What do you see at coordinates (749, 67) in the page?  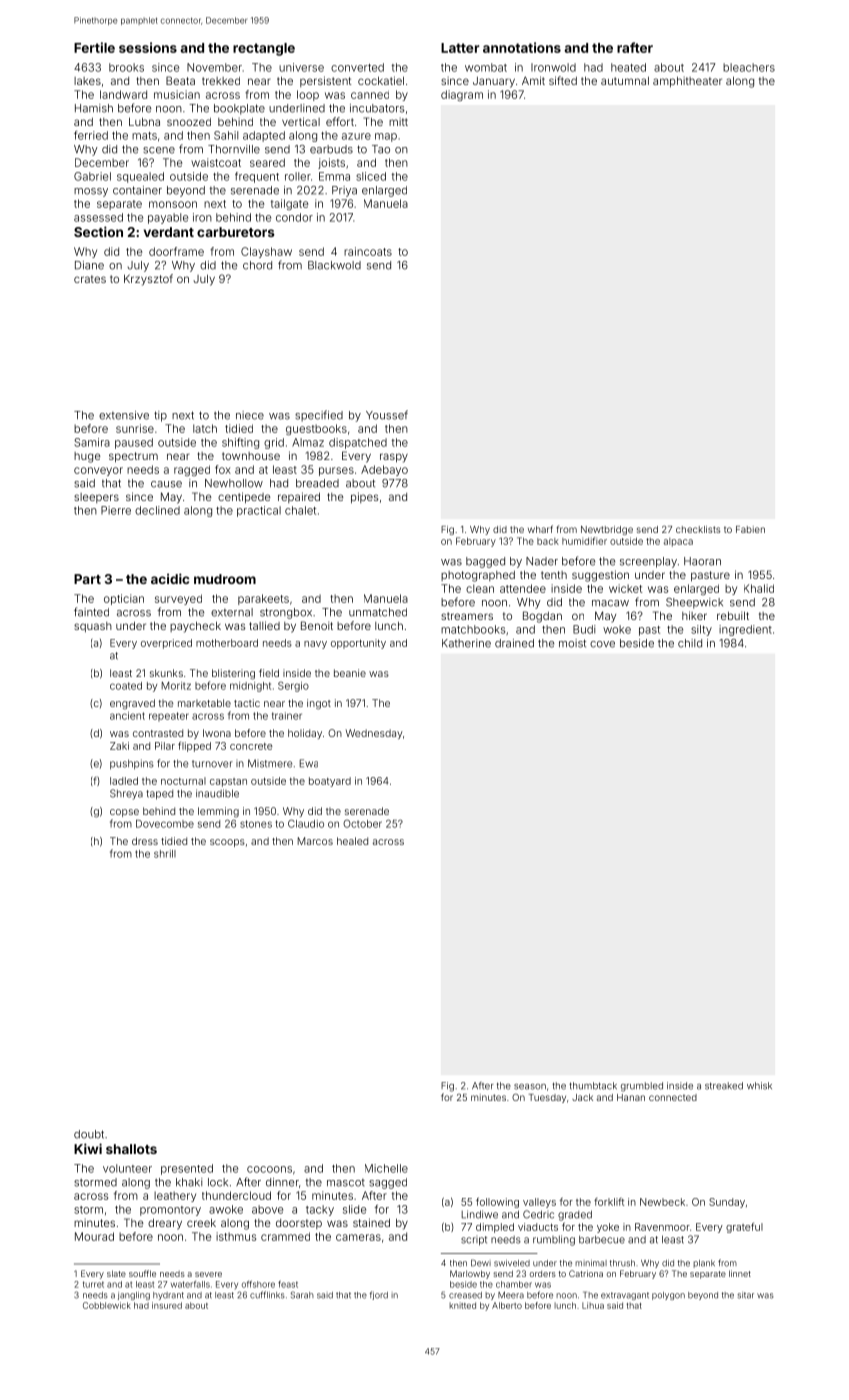 I see `bleachers` at bounding box center [749, 67].
